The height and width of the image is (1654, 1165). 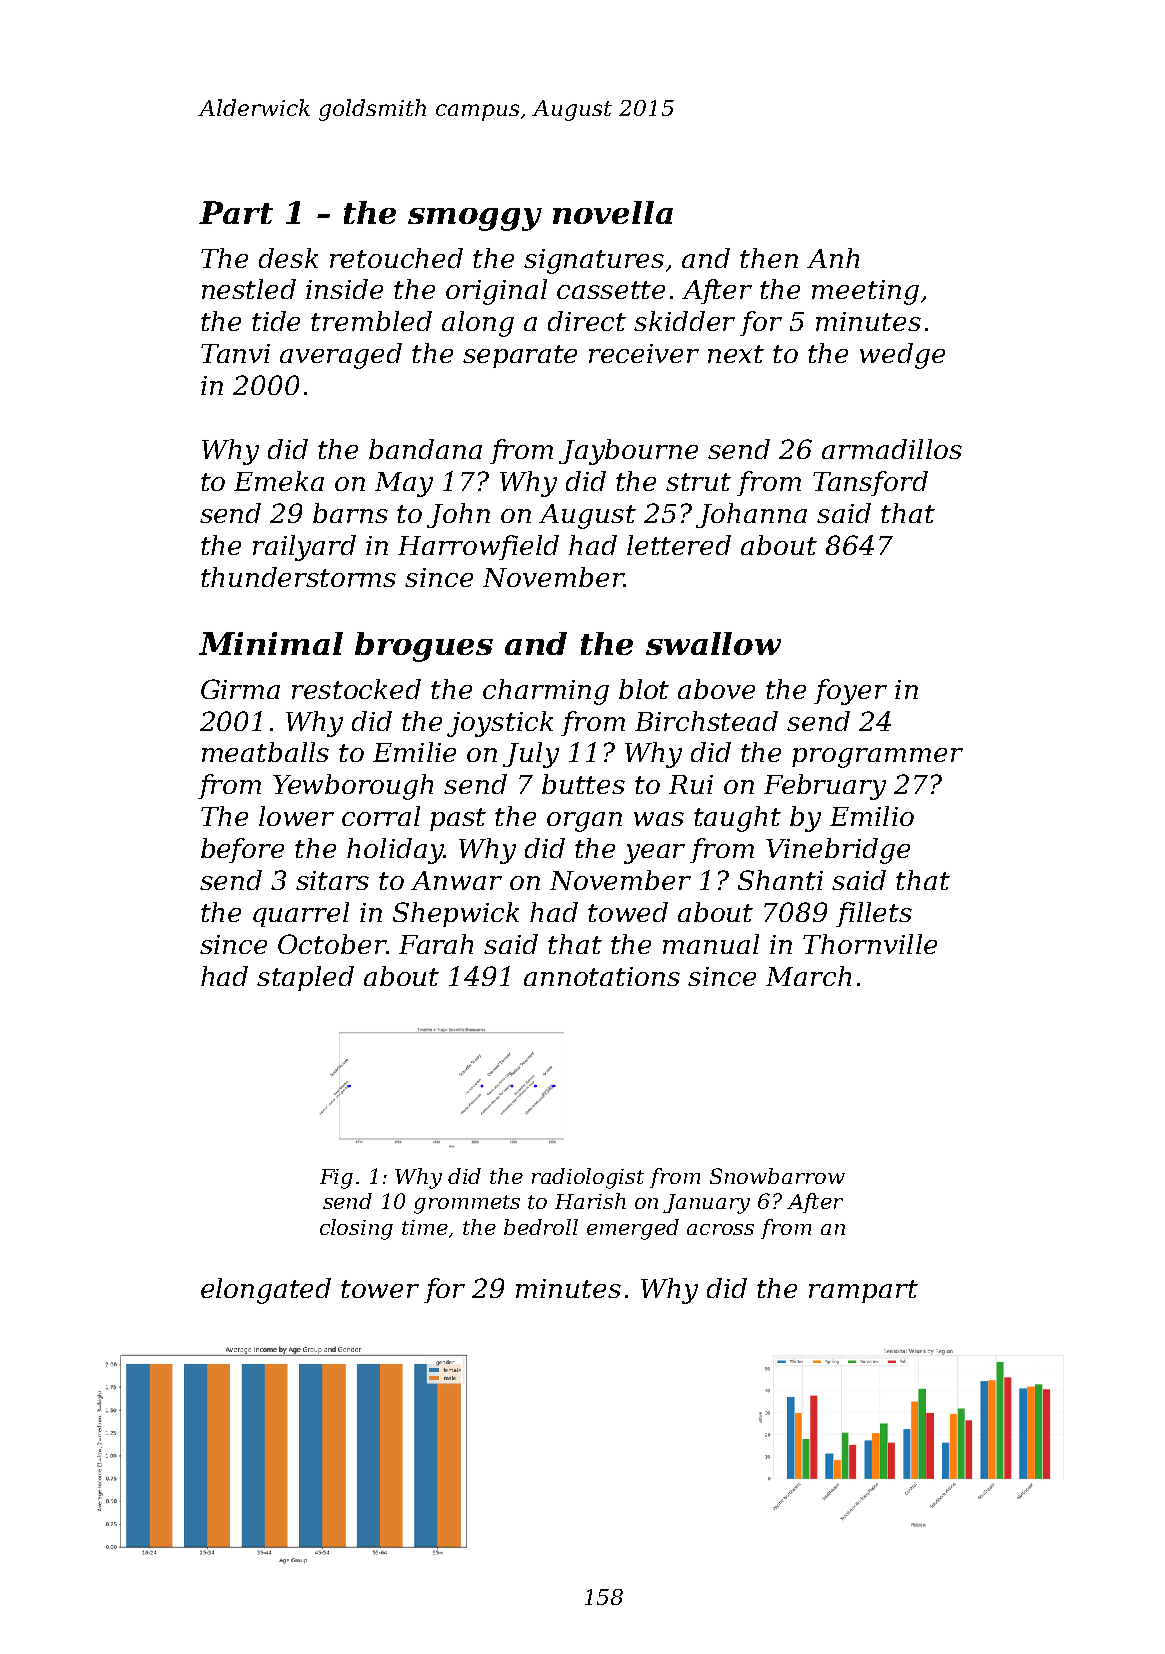 I want to click on Shepwick, so click(x=456, y=914).
